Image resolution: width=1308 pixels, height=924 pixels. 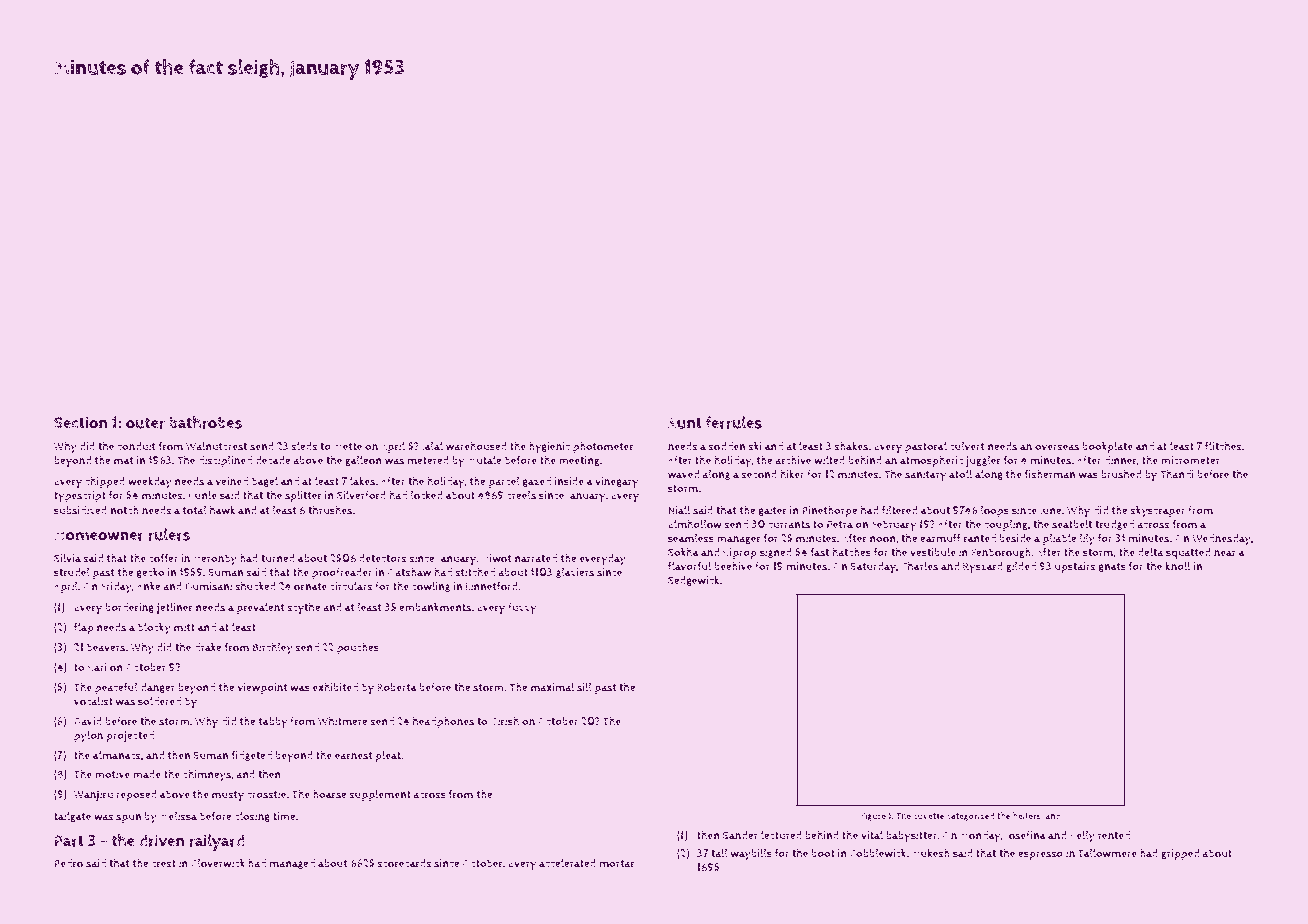 I want to click on flap, so click(x=84, y=628).
